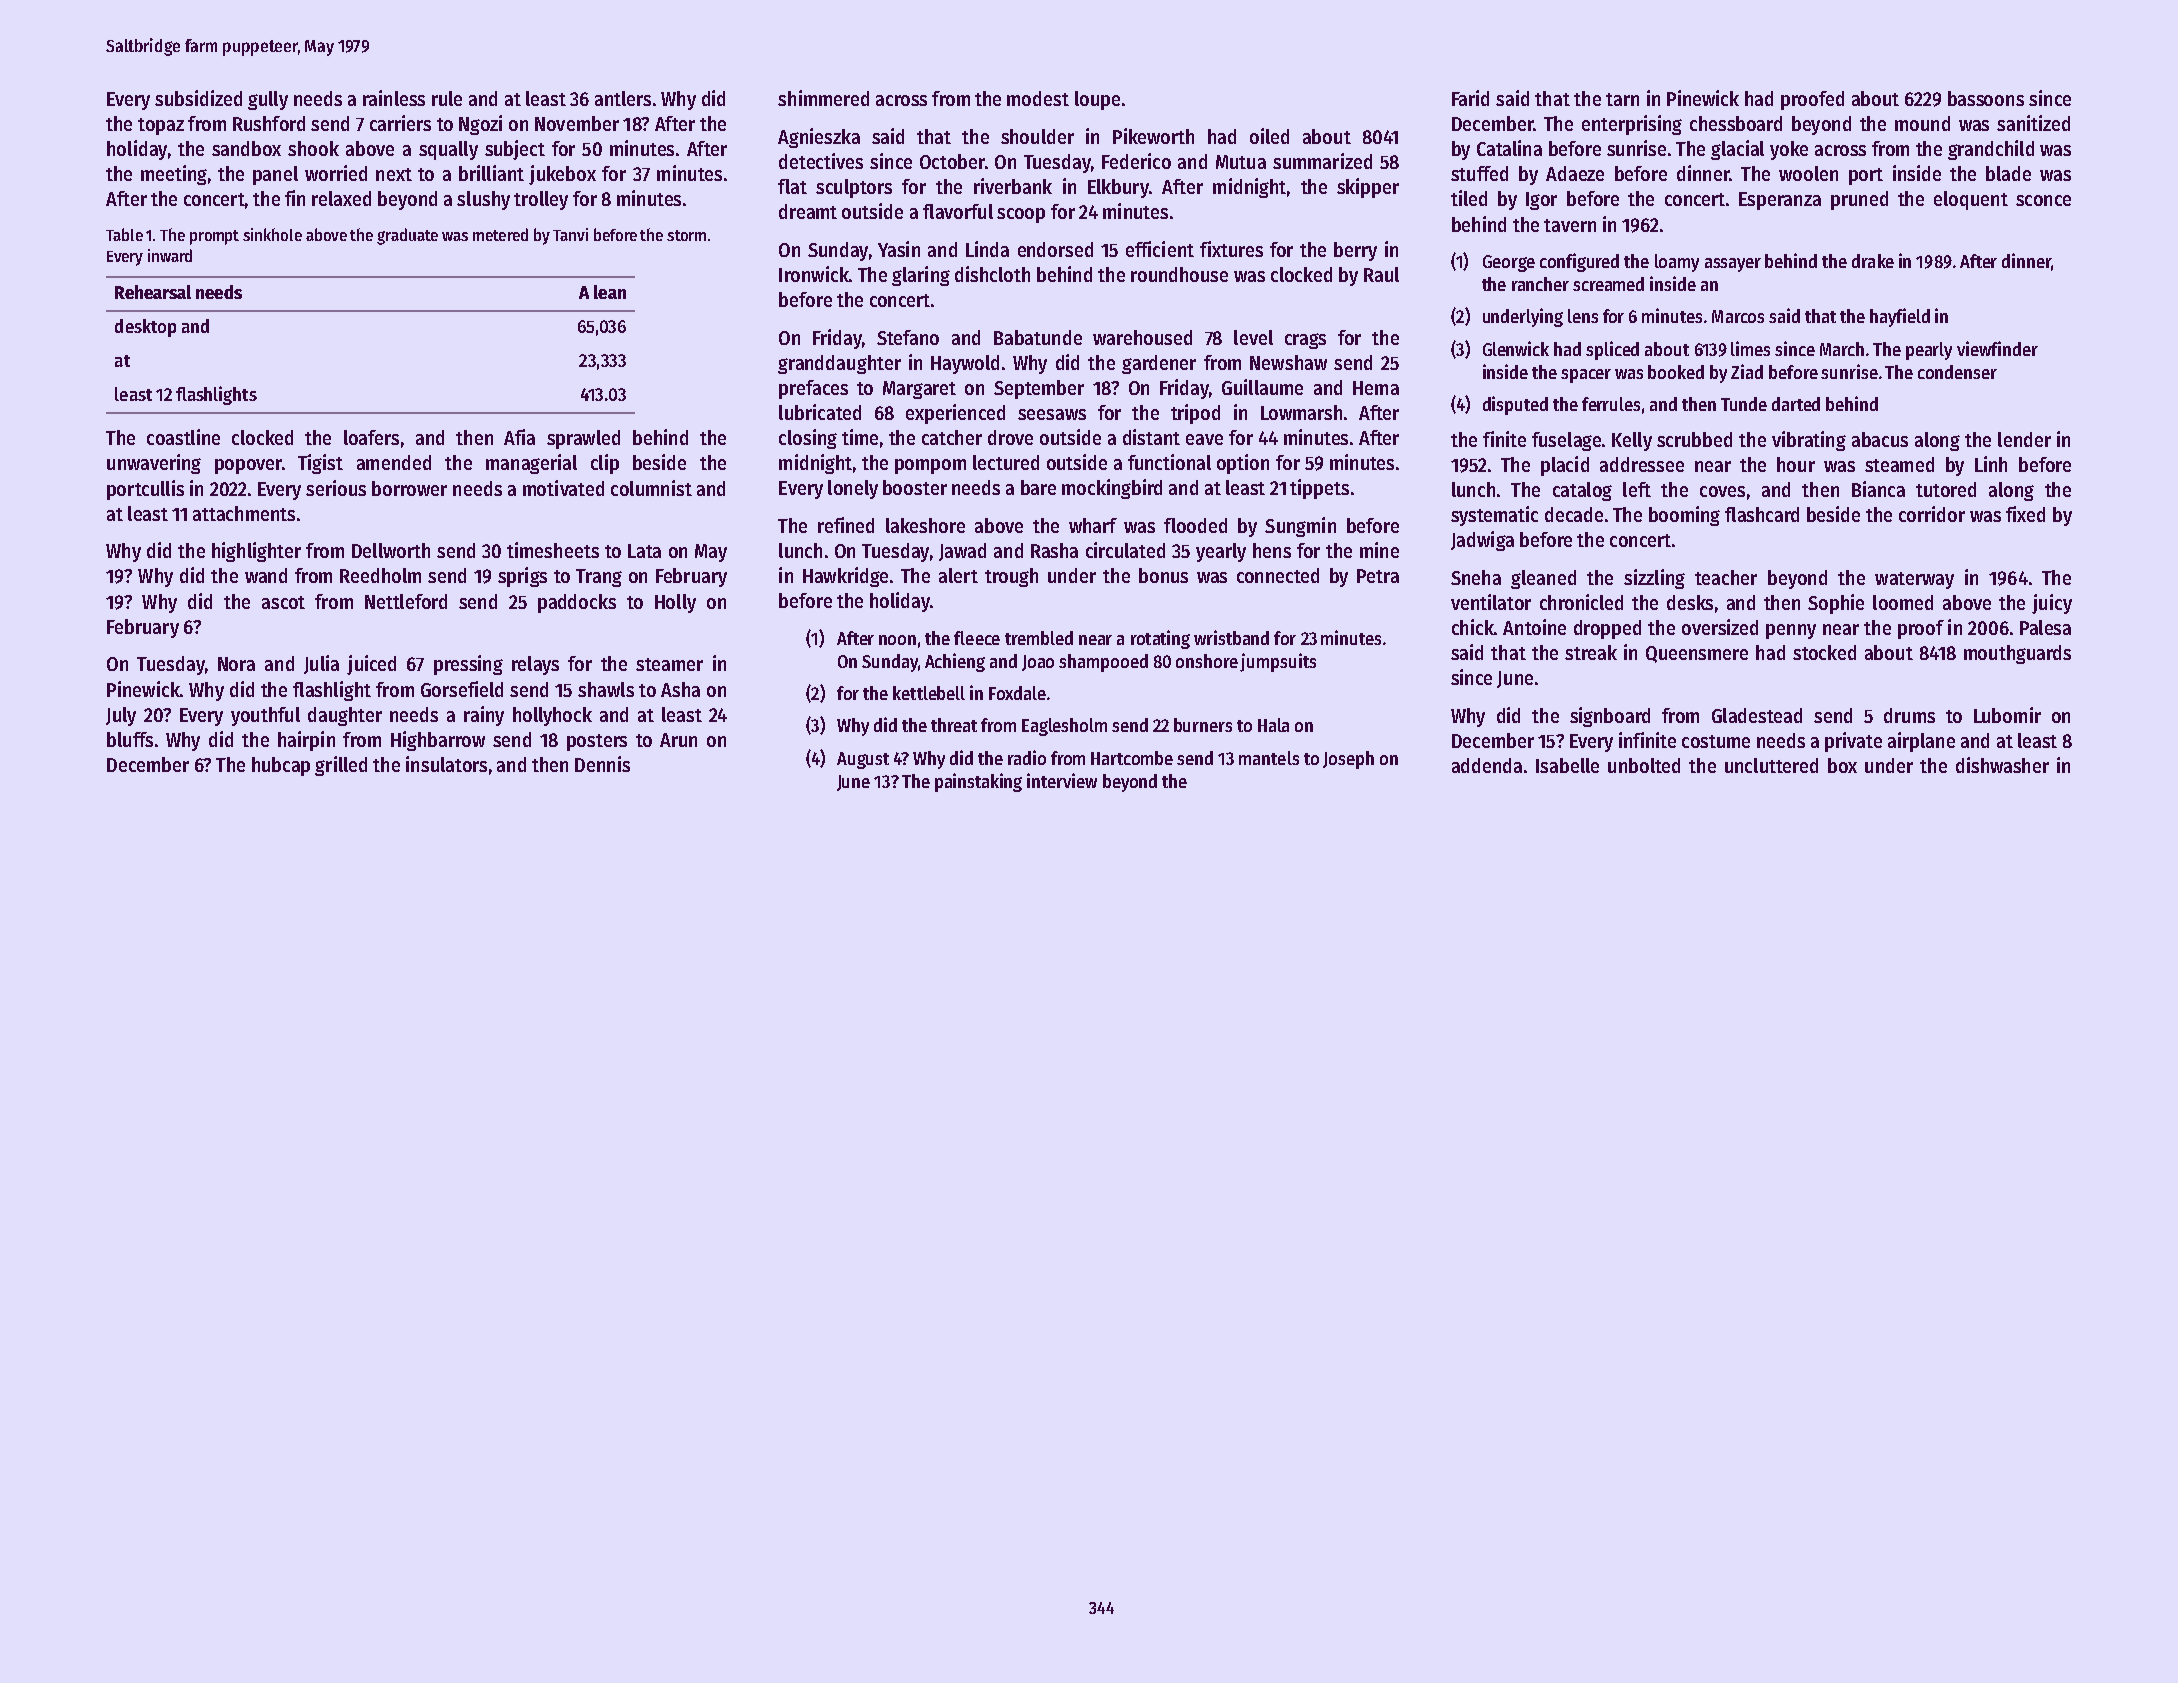 The image size is (2178, 1683). I want to click on Gladestead, so click(1757, 715).
